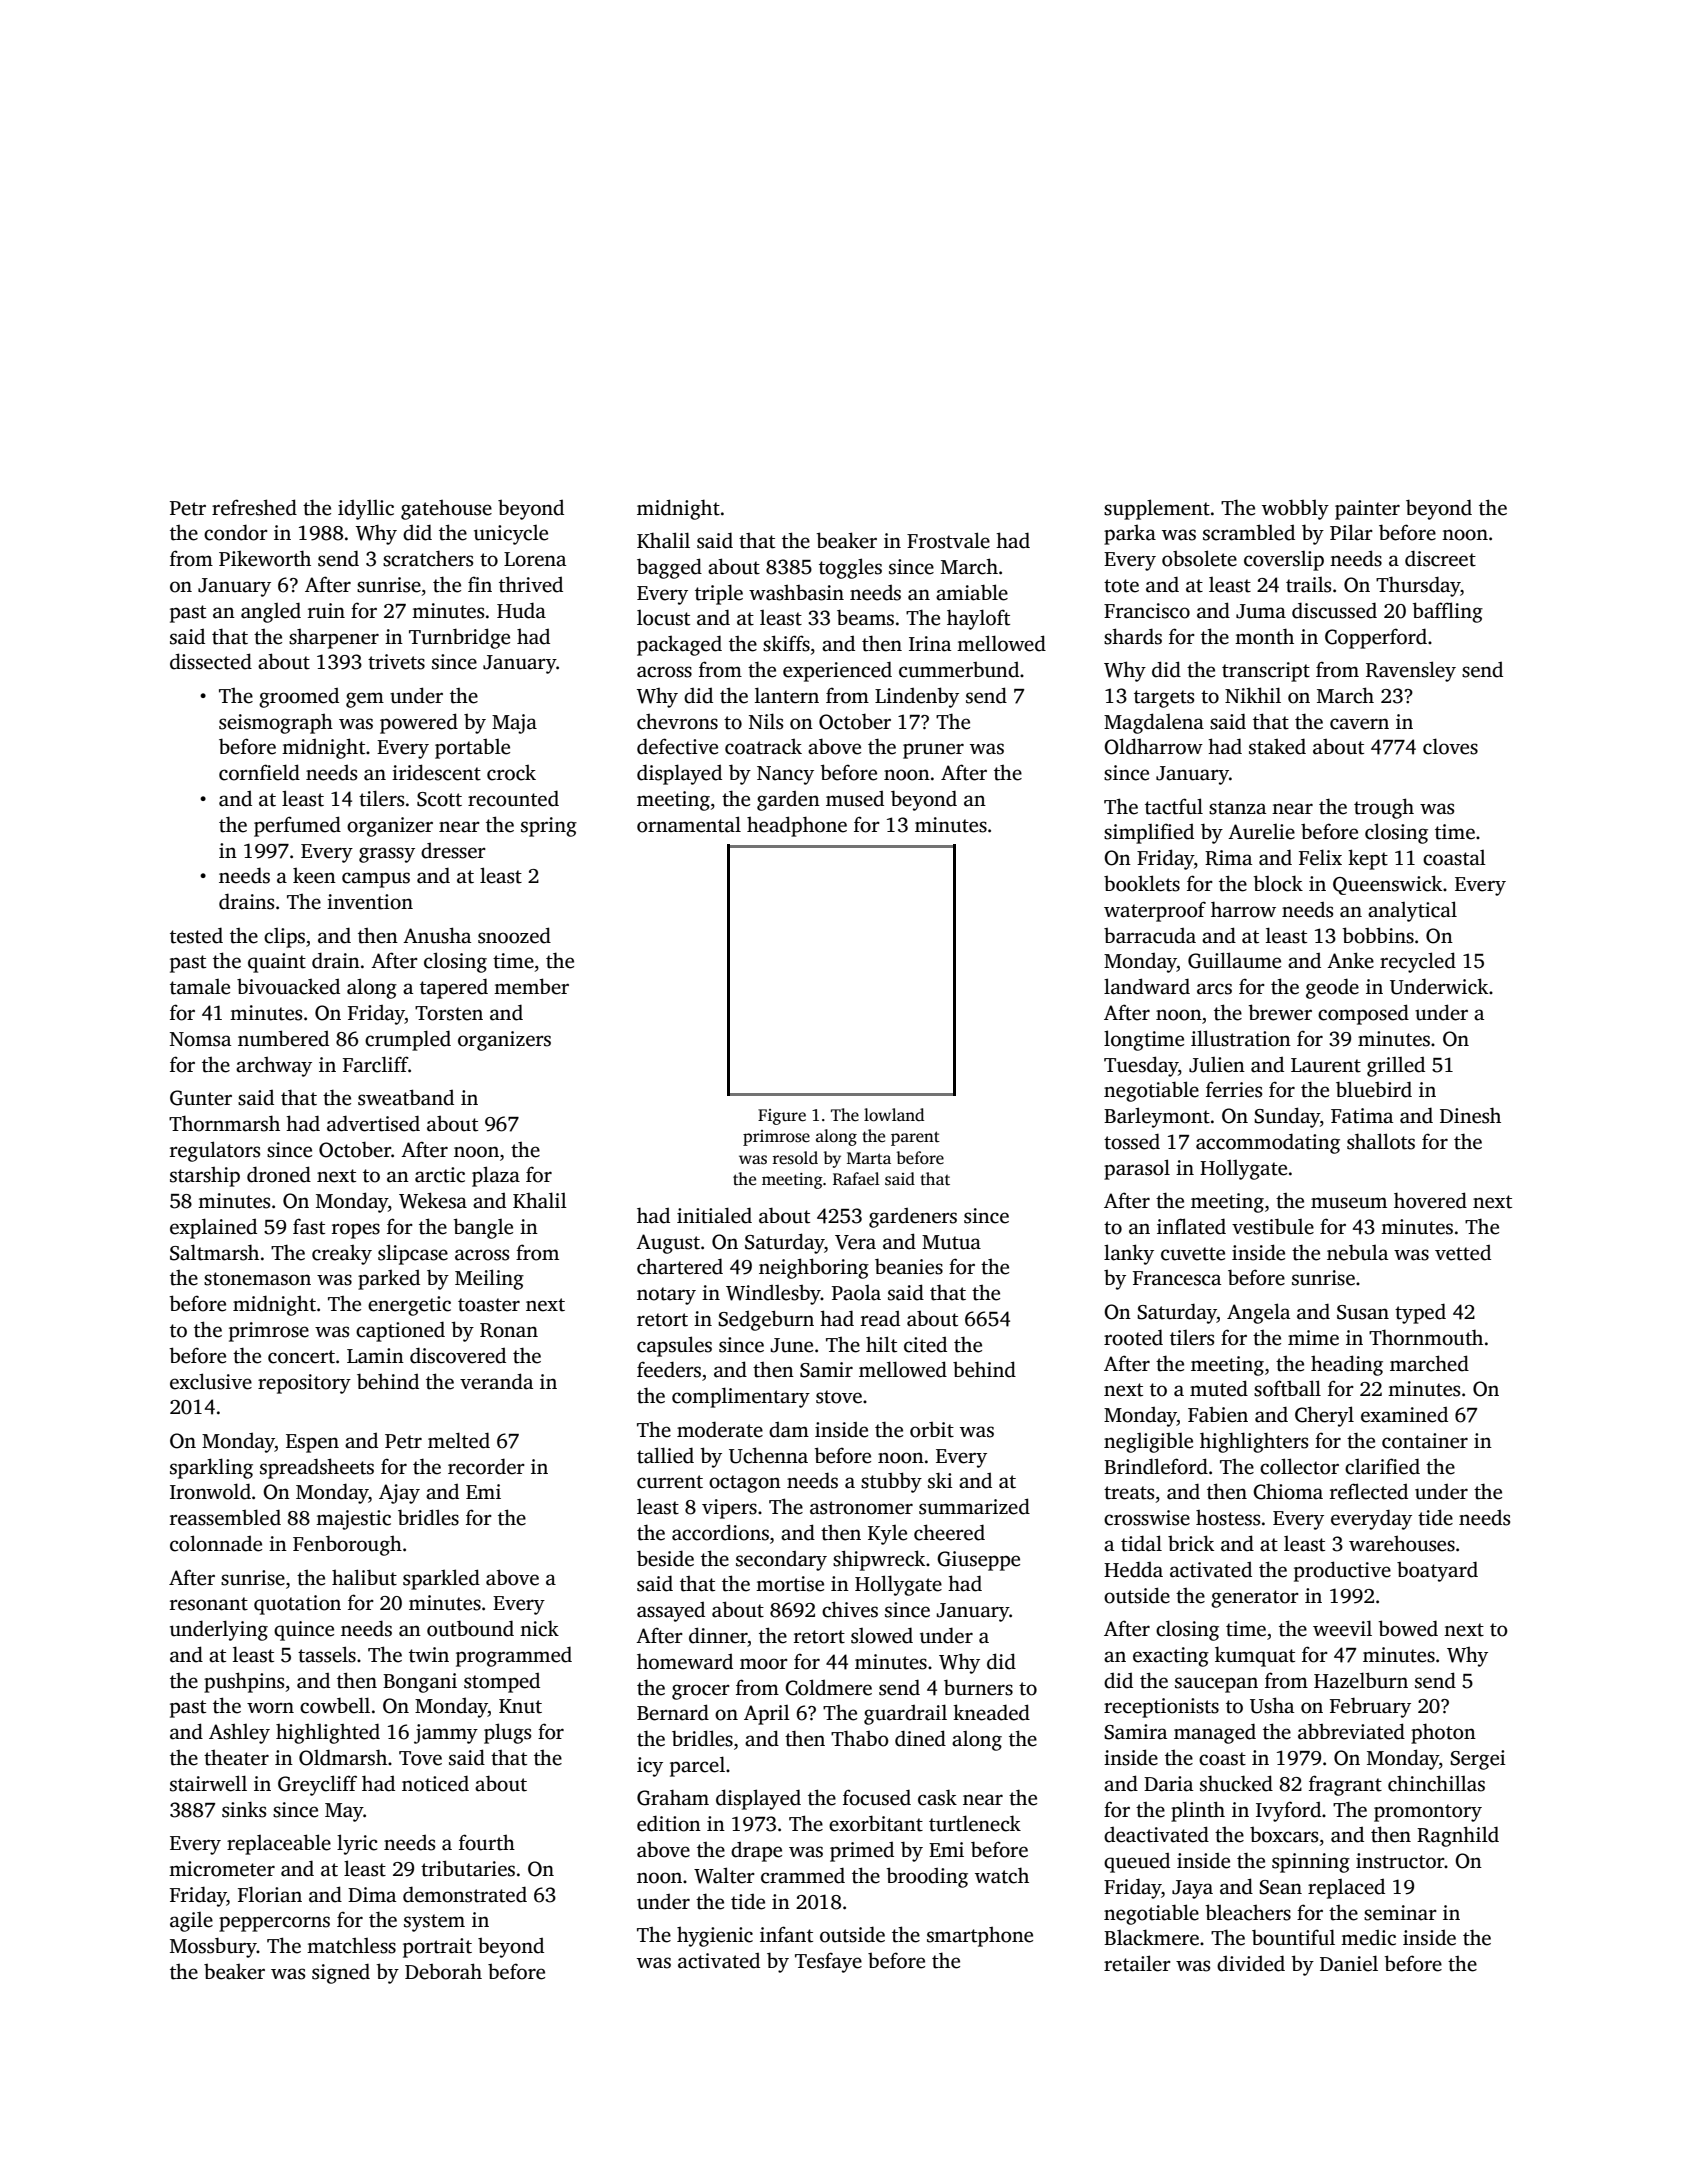  What do you see at coordinates (283, 1038) in the document?
I see `numbered` at bounding box center [283, 1038].
